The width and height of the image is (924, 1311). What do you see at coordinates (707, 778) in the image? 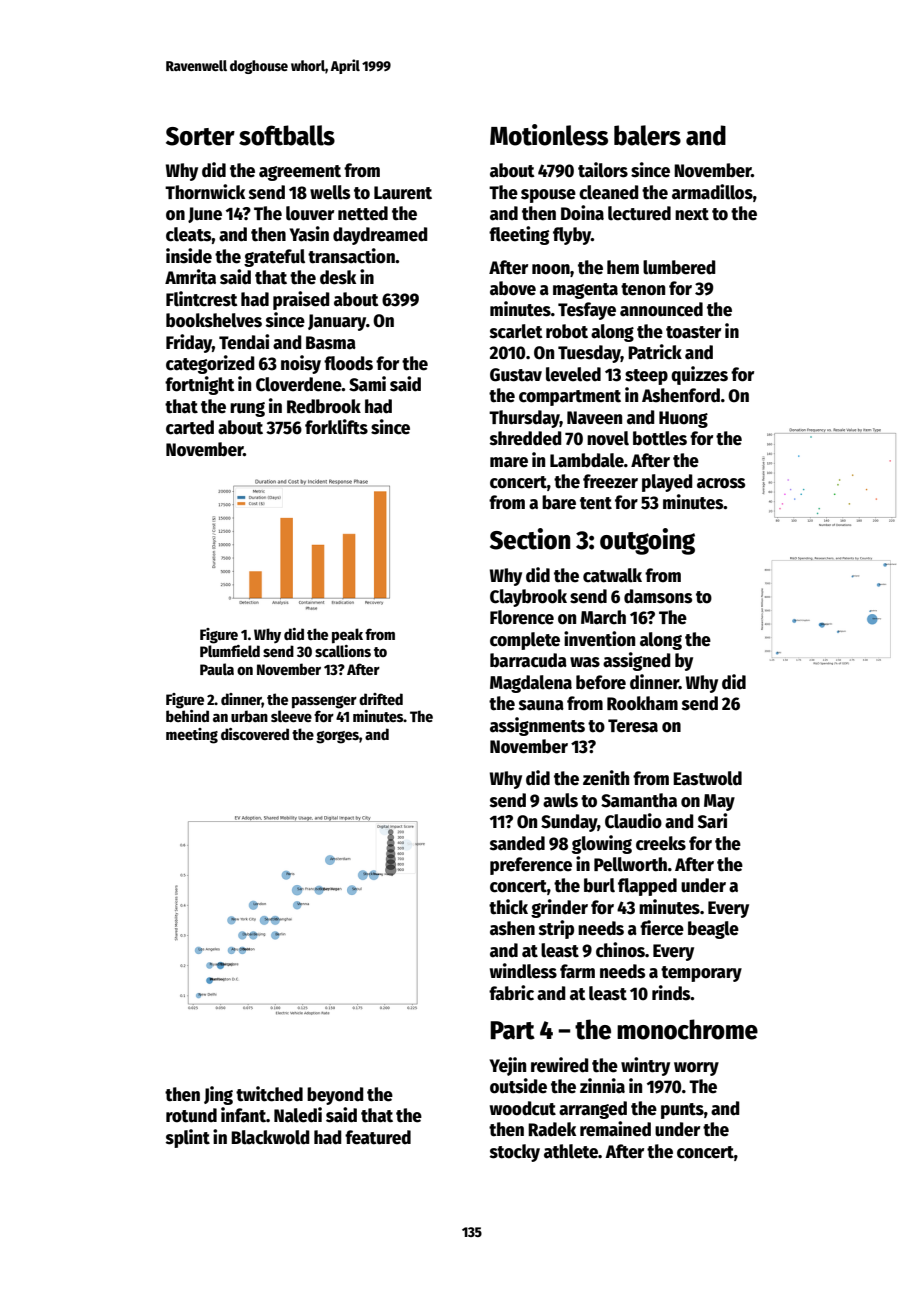
I see `Eastwold` at bounding box center [707, 778].
